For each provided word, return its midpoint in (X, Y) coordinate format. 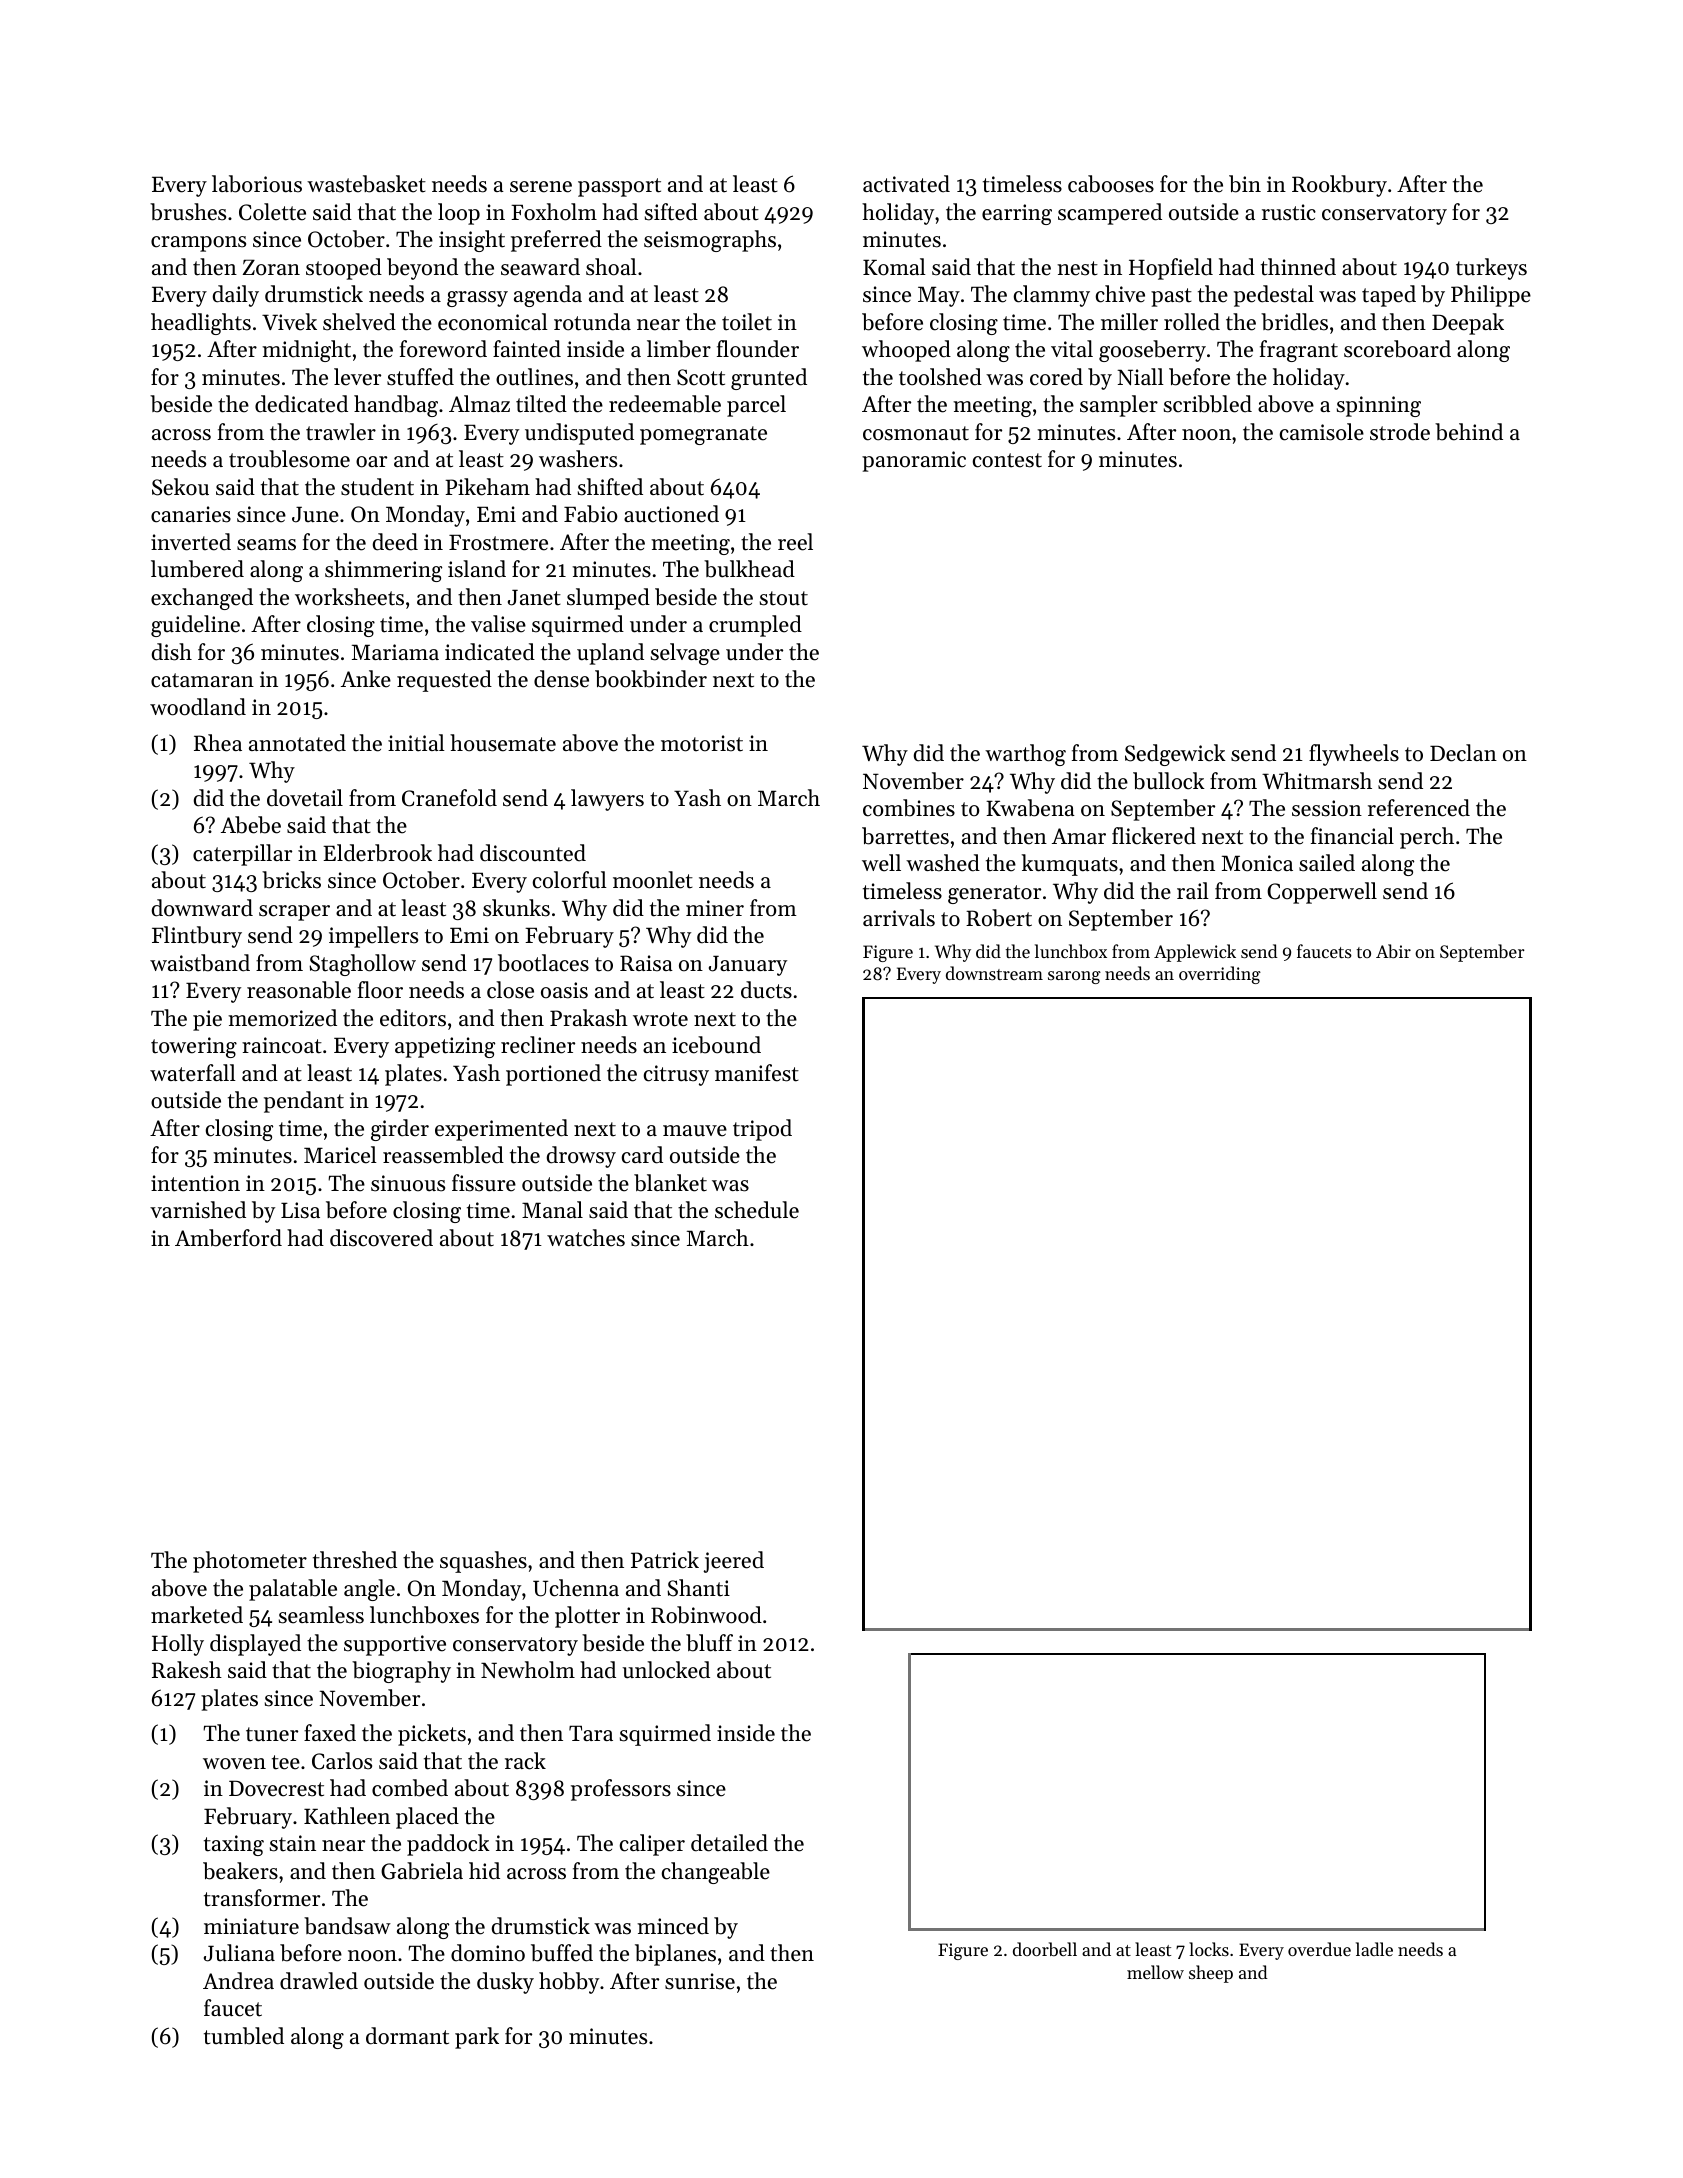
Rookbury (1339, 186)
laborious (257, 184)
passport (619, 187)
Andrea (238, 1981)
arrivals (899, 918)
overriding (1220, 975)
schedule (757, 1210)
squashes (483, 1562)
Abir (1393, 951)
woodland (198, 707)
